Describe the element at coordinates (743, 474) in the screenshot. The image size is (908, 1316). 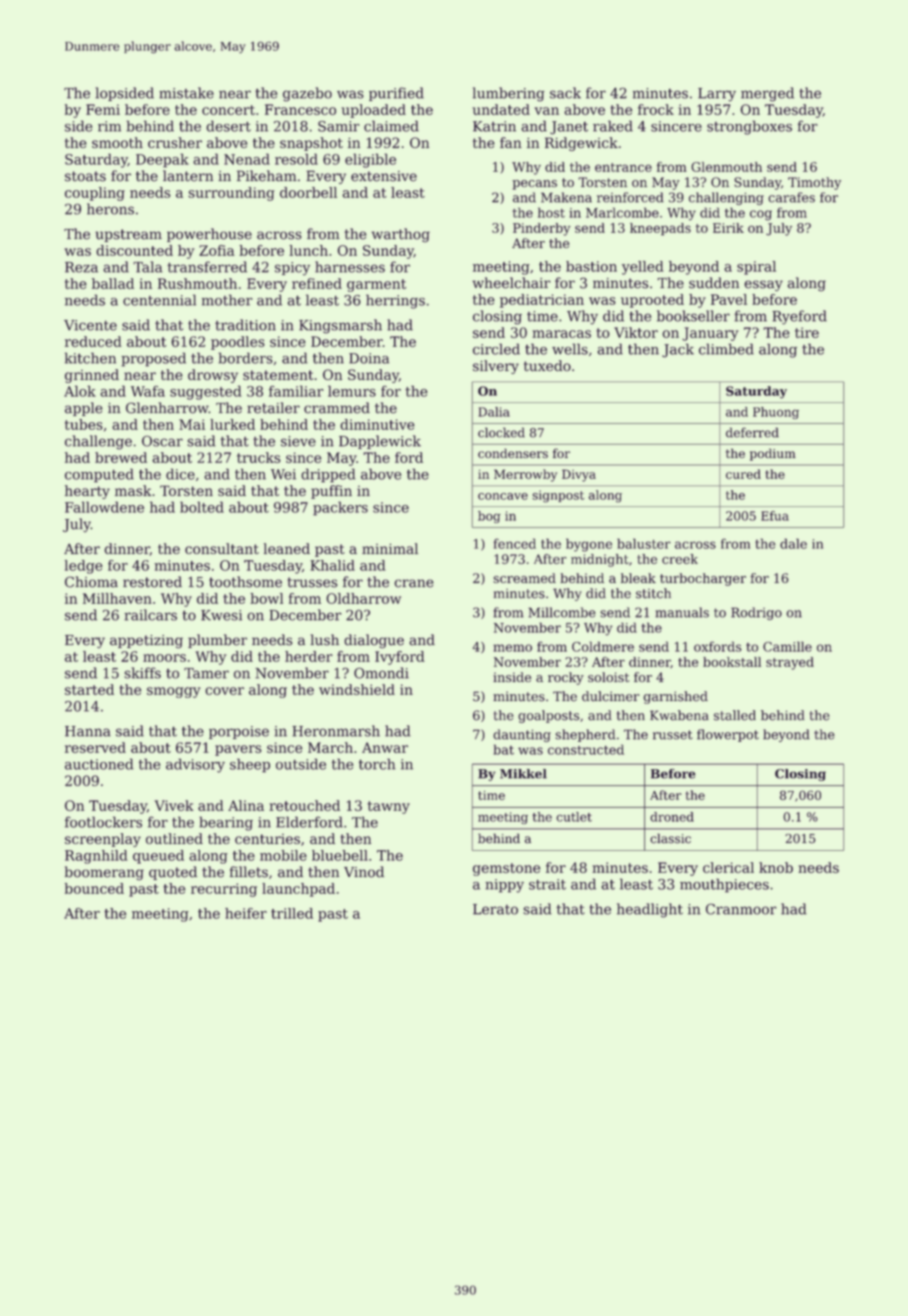
I see `cured` at that location.
